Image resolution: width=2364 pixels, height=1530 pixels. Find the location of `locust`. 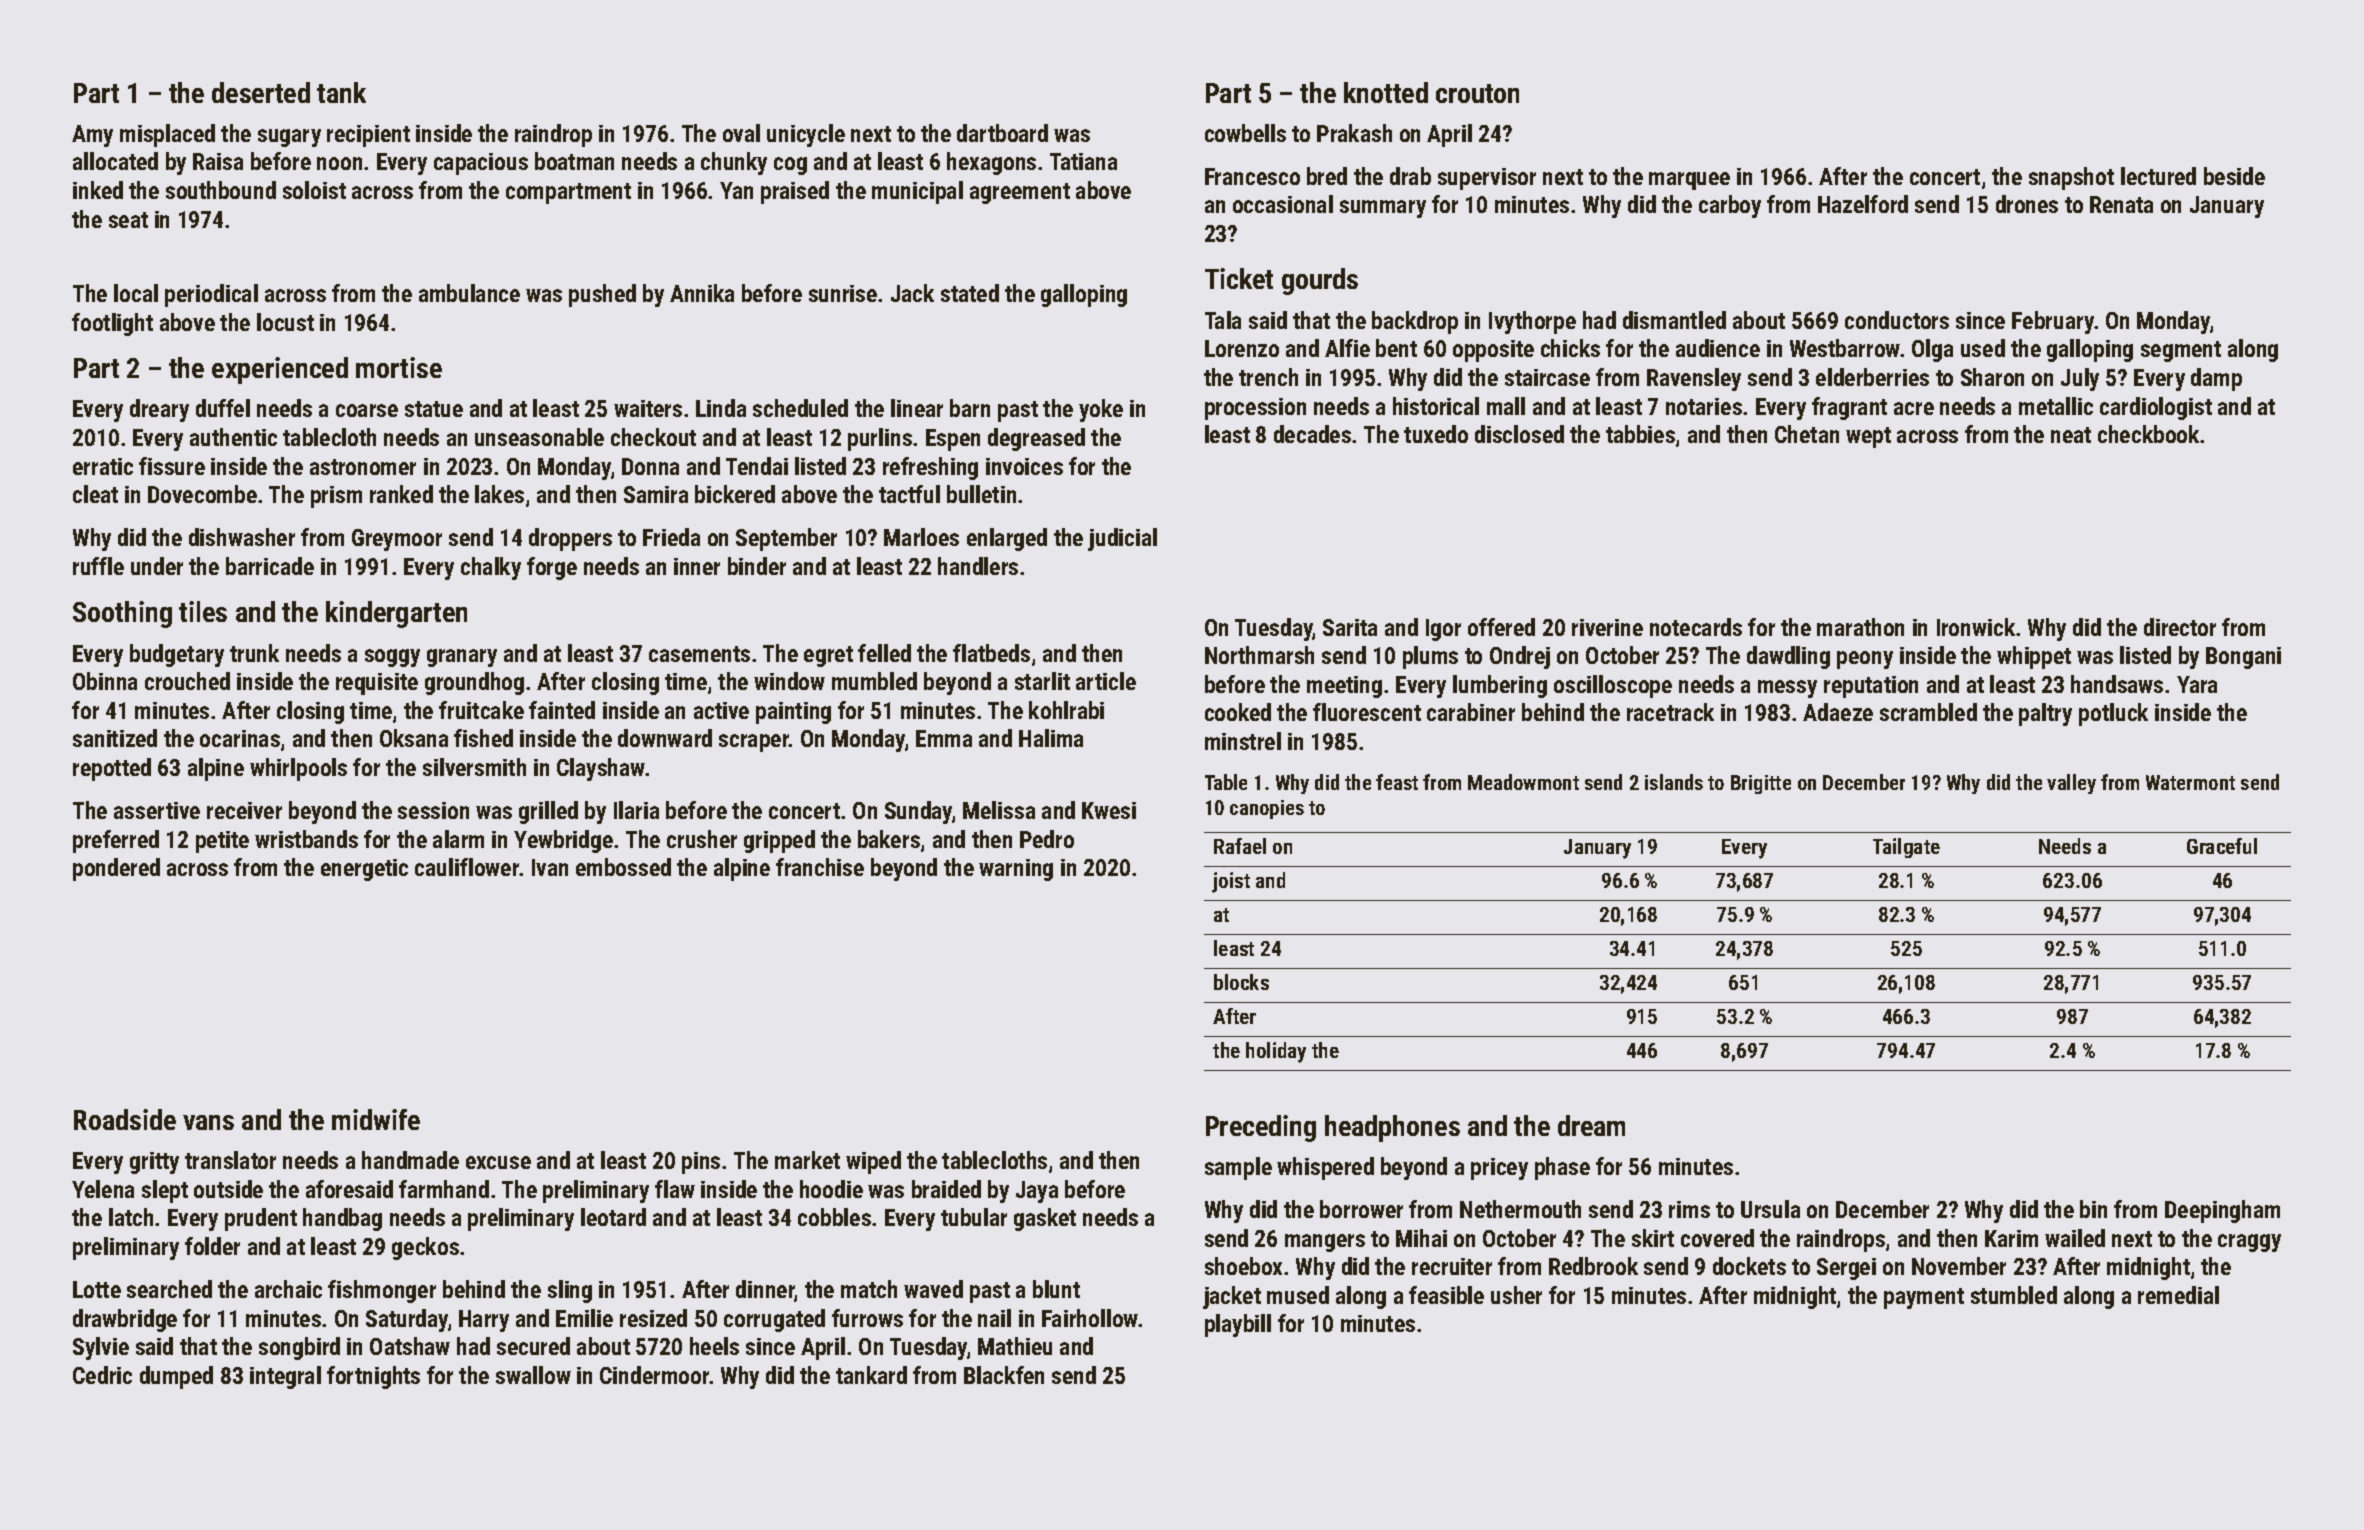

locust is located at coordinates (285, 322).
